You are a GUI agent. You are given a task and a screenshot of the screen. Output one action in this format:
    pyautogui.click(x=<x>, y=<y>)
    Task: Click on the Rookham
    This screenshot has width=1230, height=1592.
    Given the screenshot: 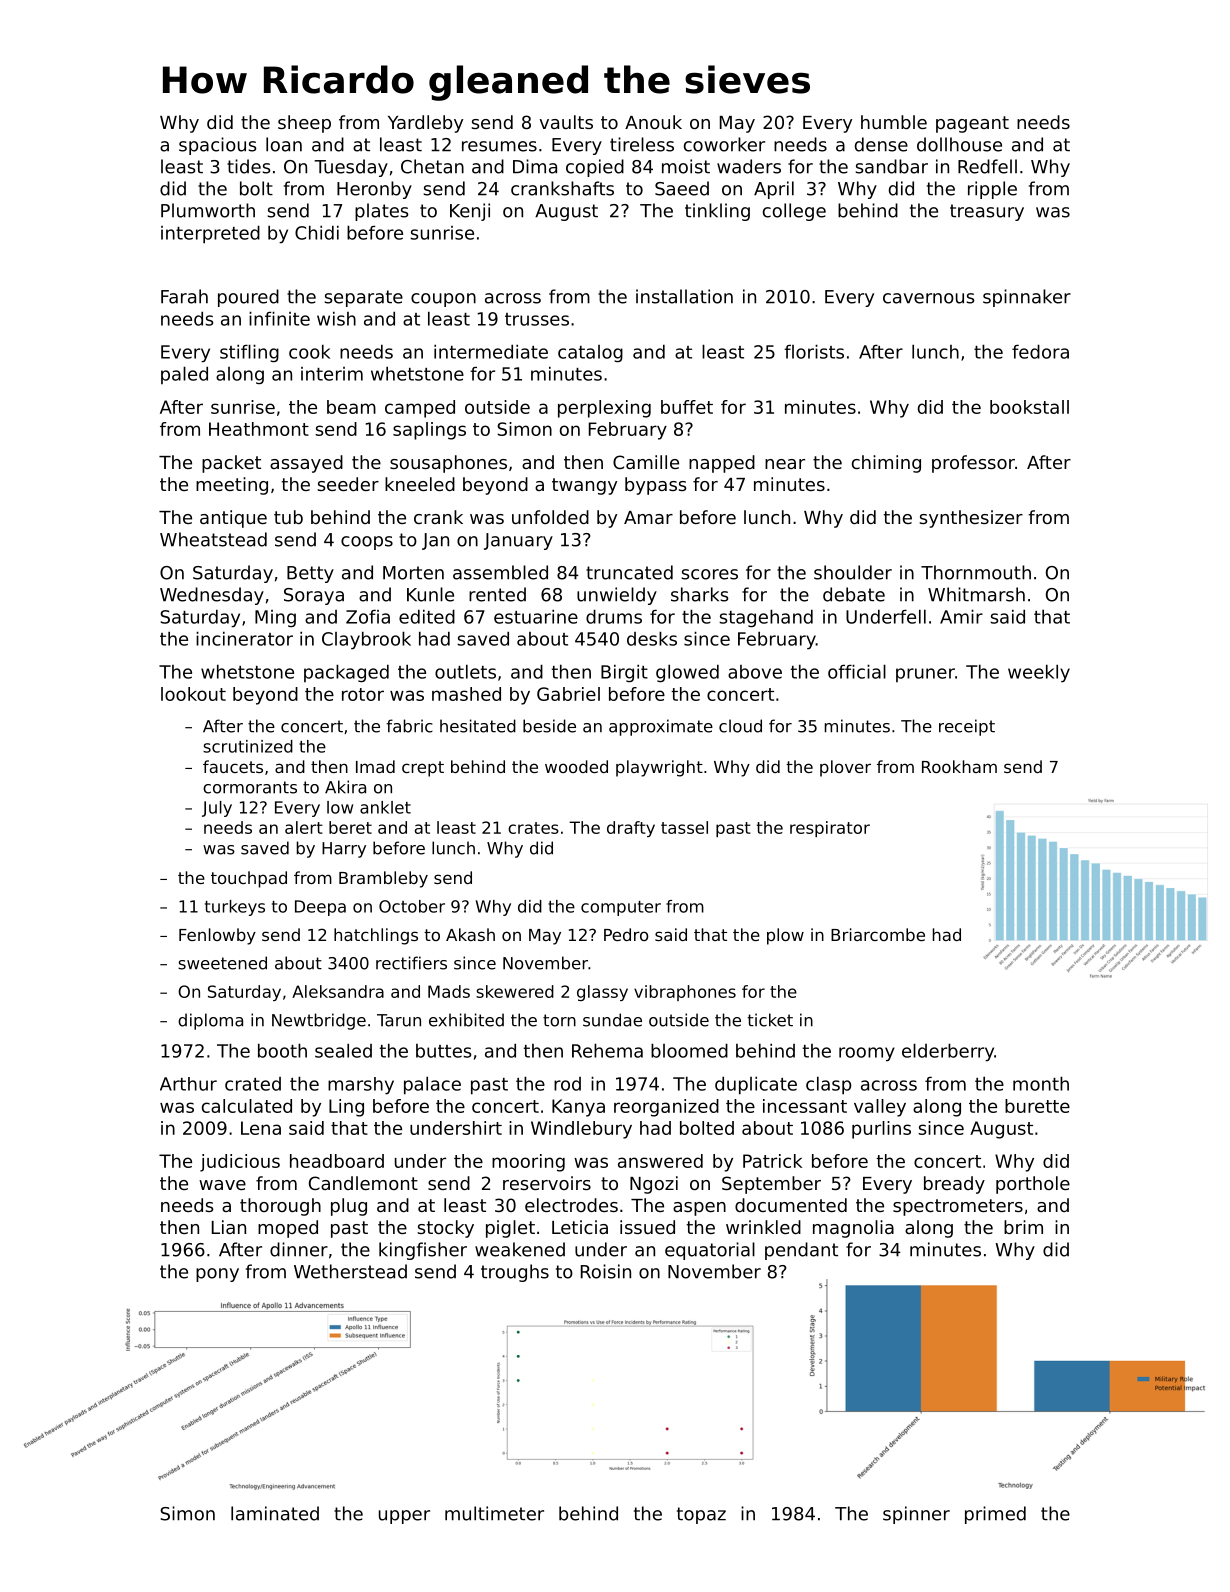 What is the action you would take?
    pyautogui.click(x=959, y=766)
